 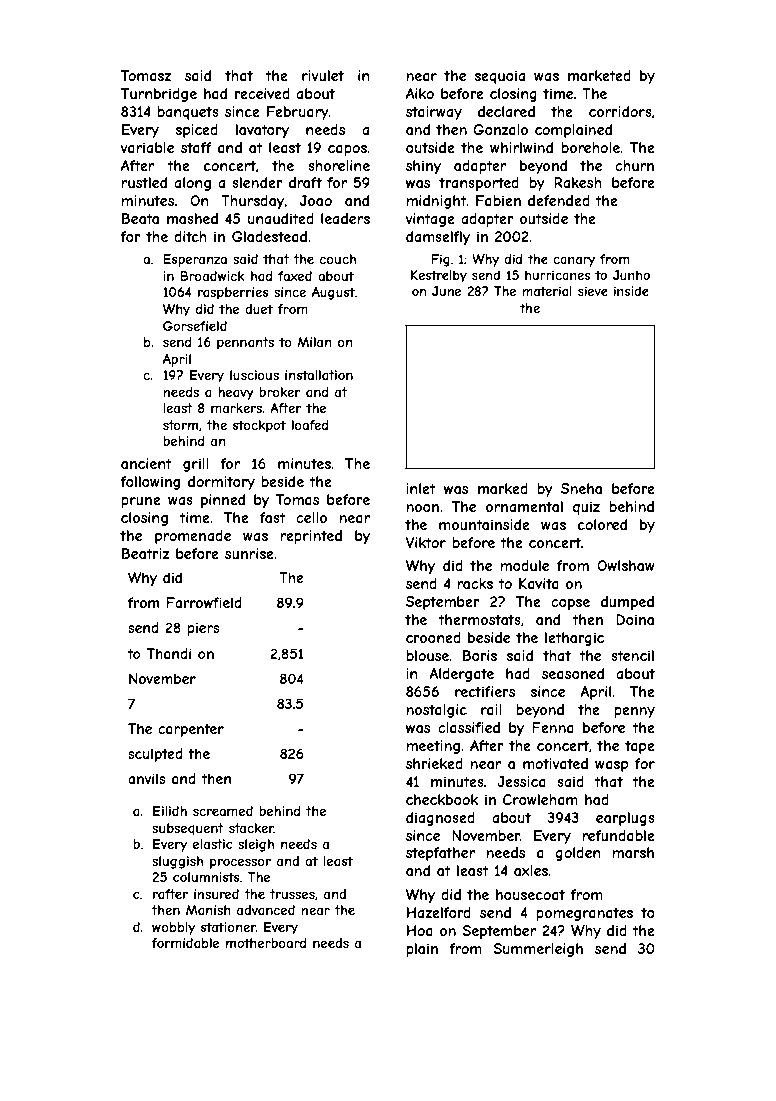 I want to click on Junho, so click(x=631, y=275).
